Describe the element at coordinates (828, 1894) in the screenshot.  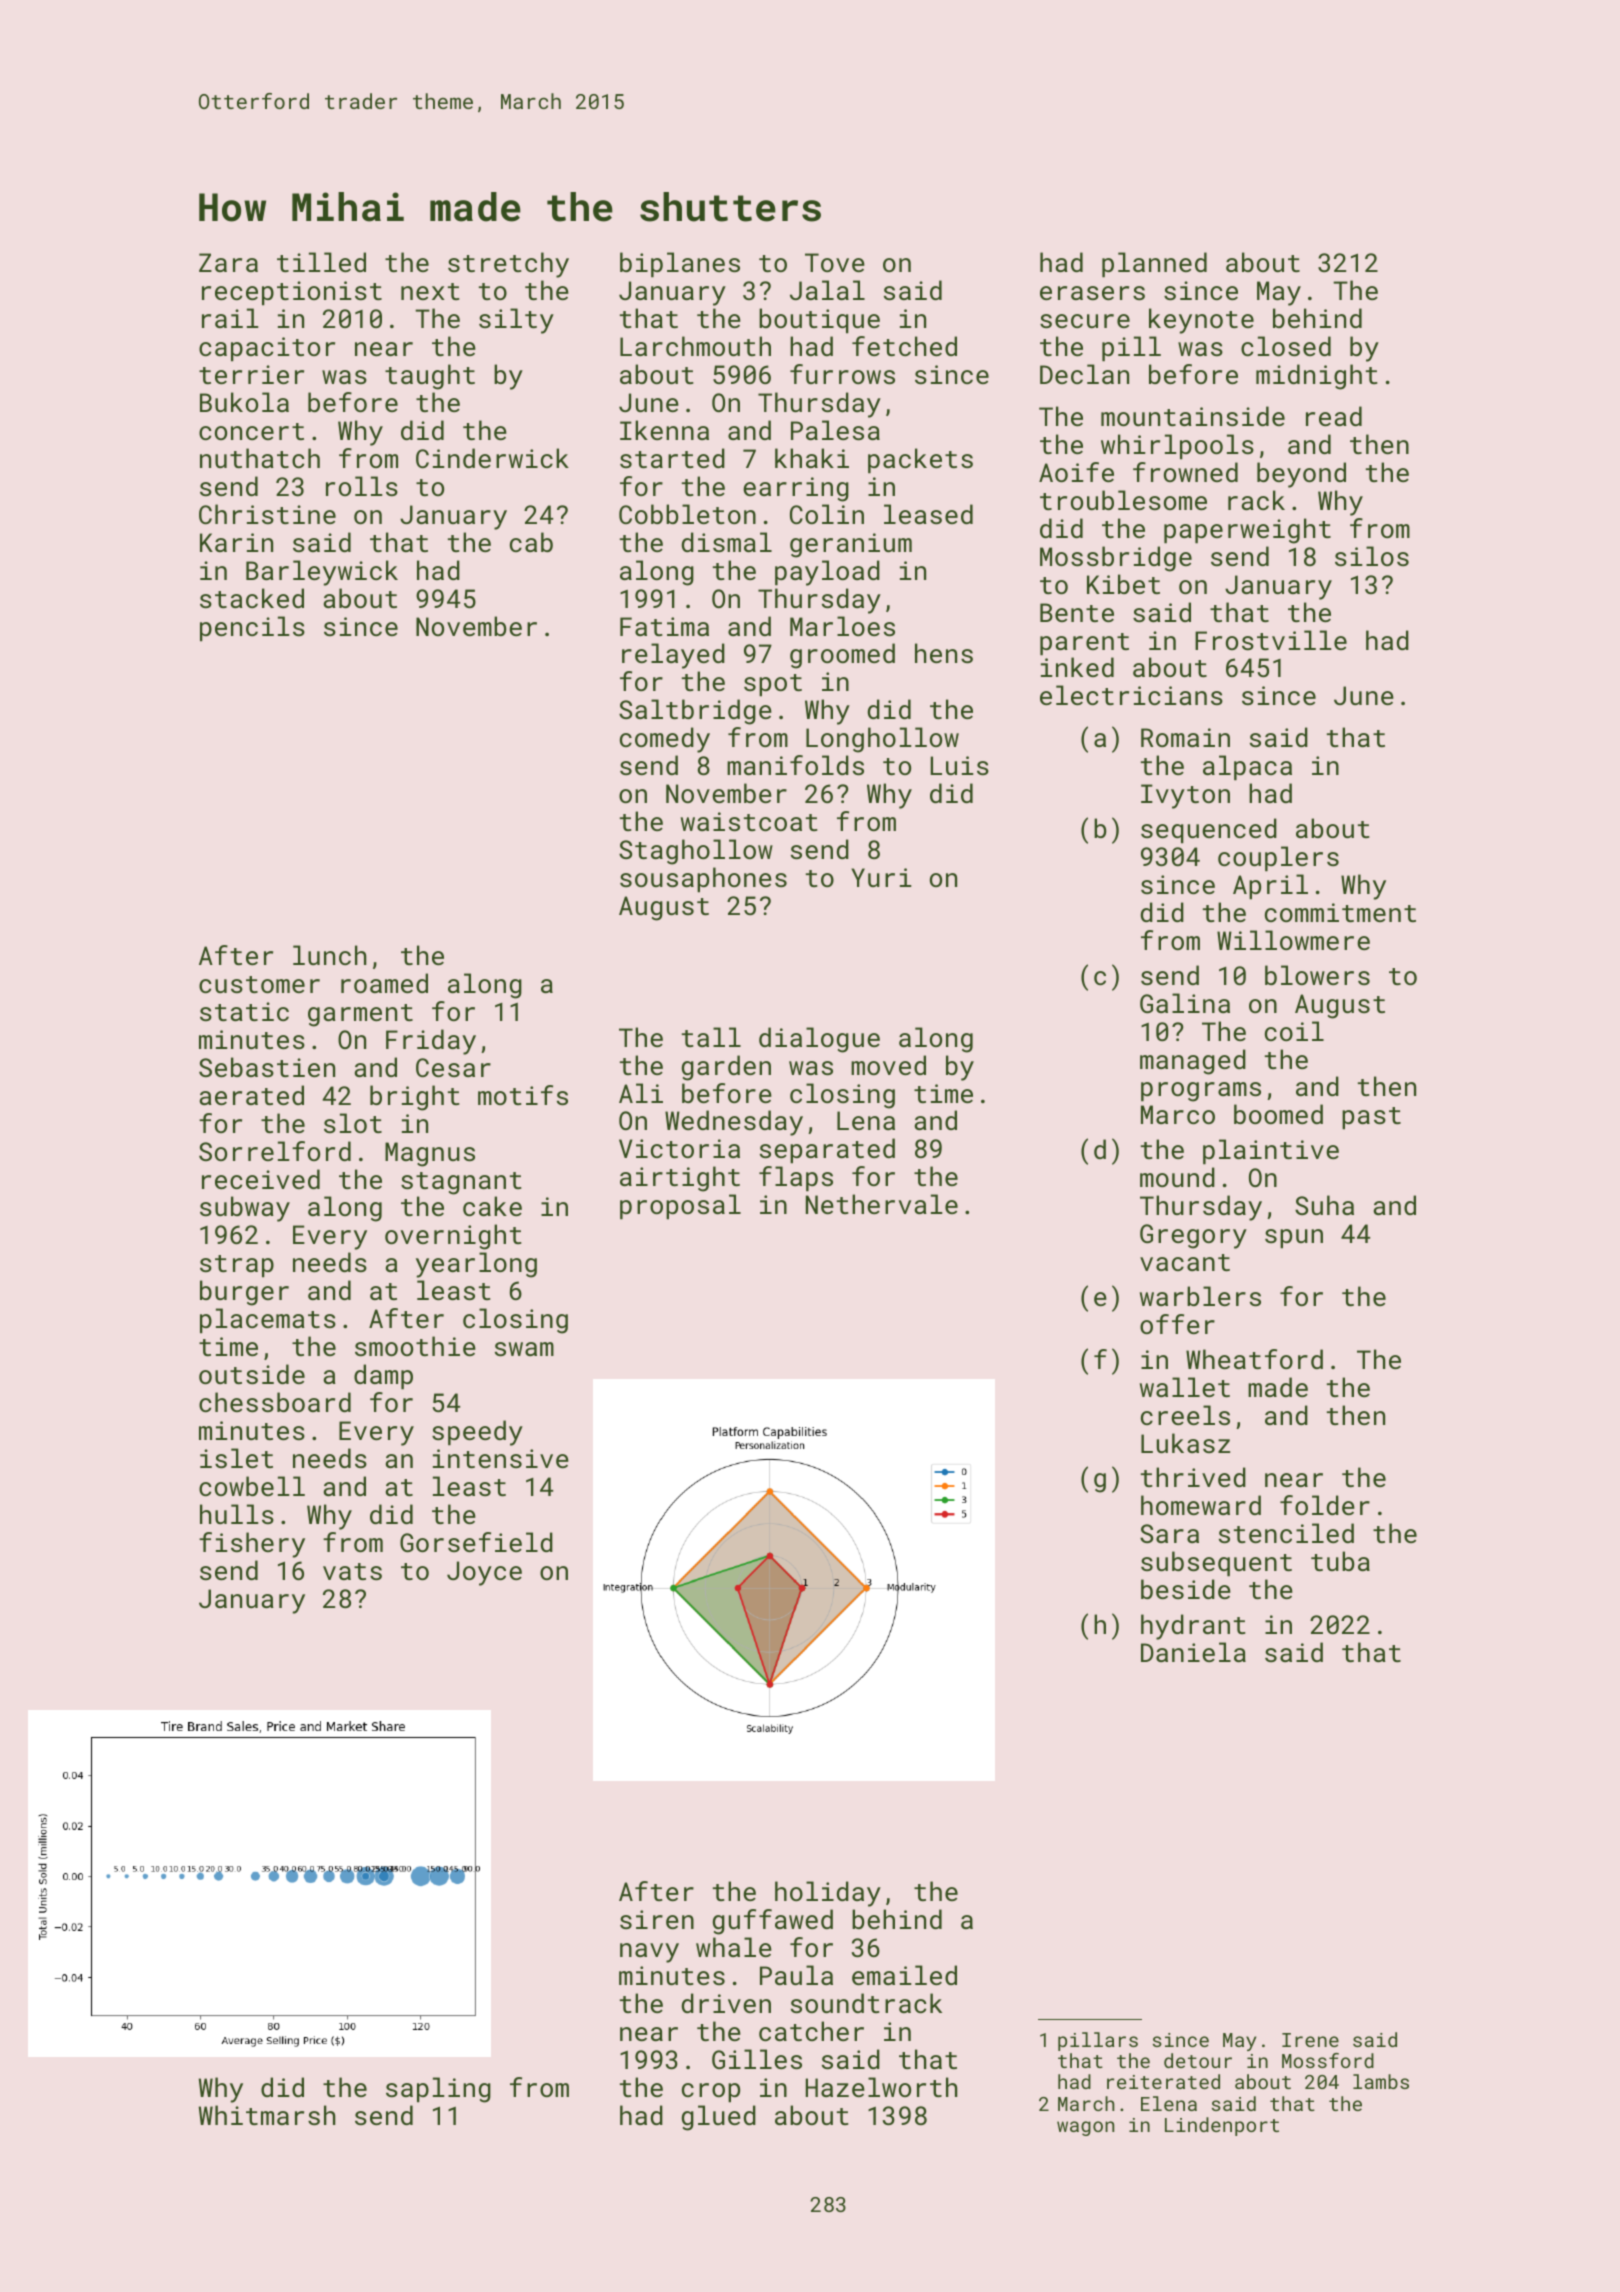
I see `holiday` at that location.
